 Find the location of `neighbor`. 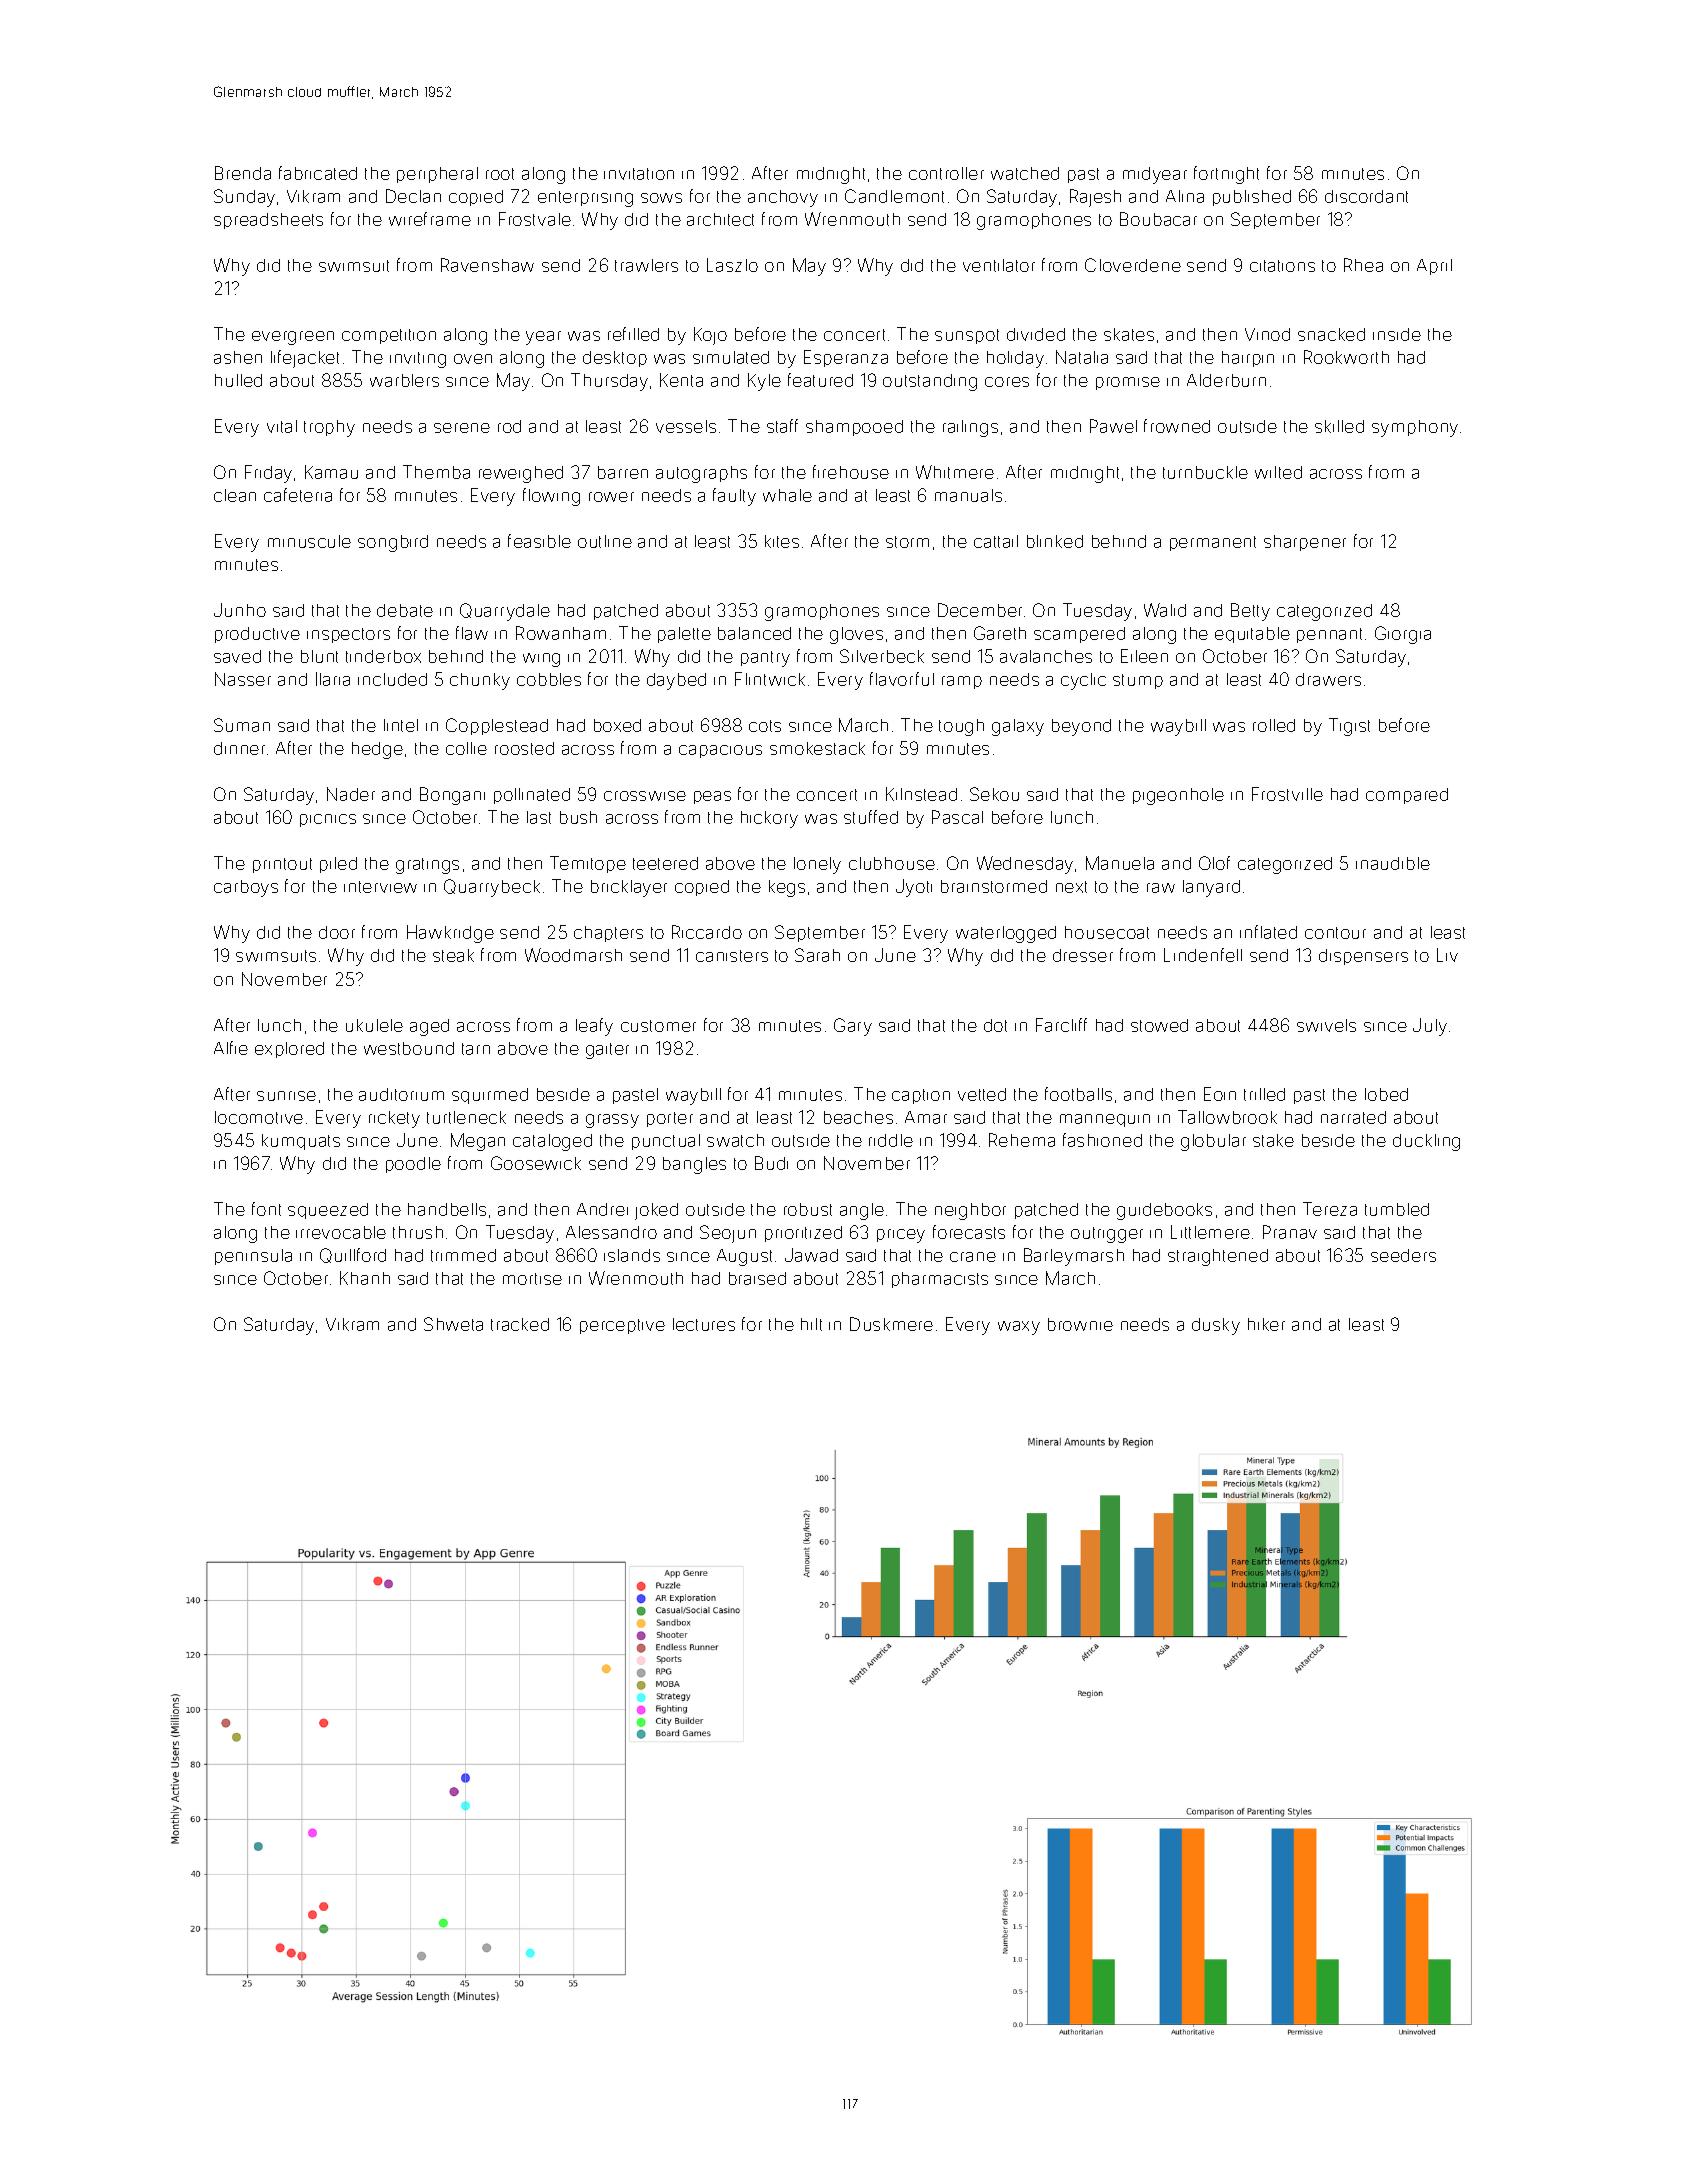

neighbor is located at coordinates (970, 1211).
